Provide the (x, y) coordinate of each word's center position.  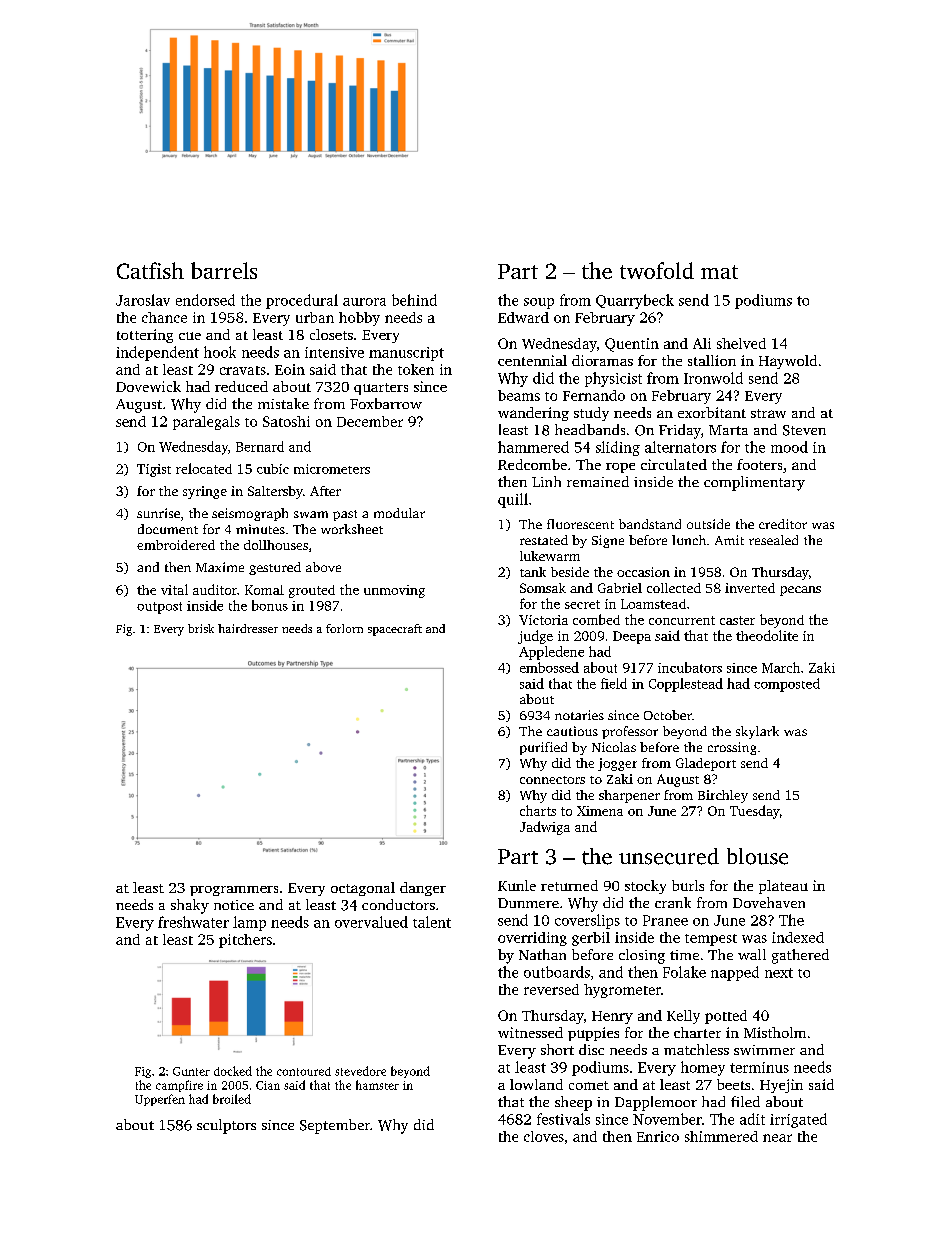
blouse (757, 856)
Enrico (658, 1136)
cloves (544, 1136)
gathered (800, 956)
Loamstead (653, 604)
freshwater (193, 922)
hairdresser (248, 628)
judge (535, 637)
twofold (657, 270)
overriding (532, 939)
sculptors (226, 1126)
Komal (264, 590)
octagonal (363, 889)
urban (315, 317)
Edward (523, 317)
